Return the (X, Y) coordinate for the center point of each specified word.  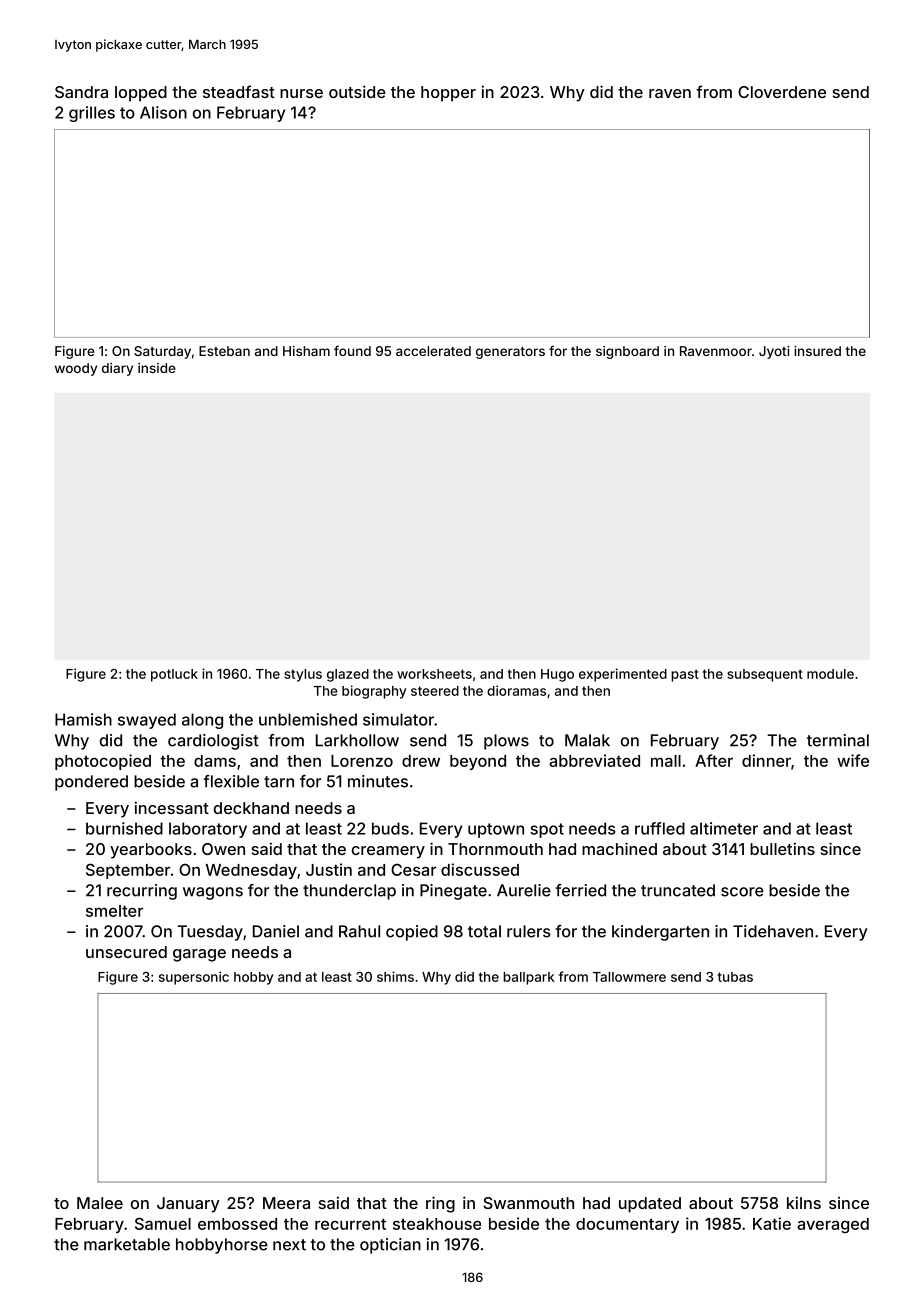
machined (619, 848)
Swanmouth (528, 1203)
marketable (127, 1244)
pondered (91, 783)
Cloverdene (782, 92)
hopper (448, 94)
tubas (735, 977)
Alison (163, 112)
